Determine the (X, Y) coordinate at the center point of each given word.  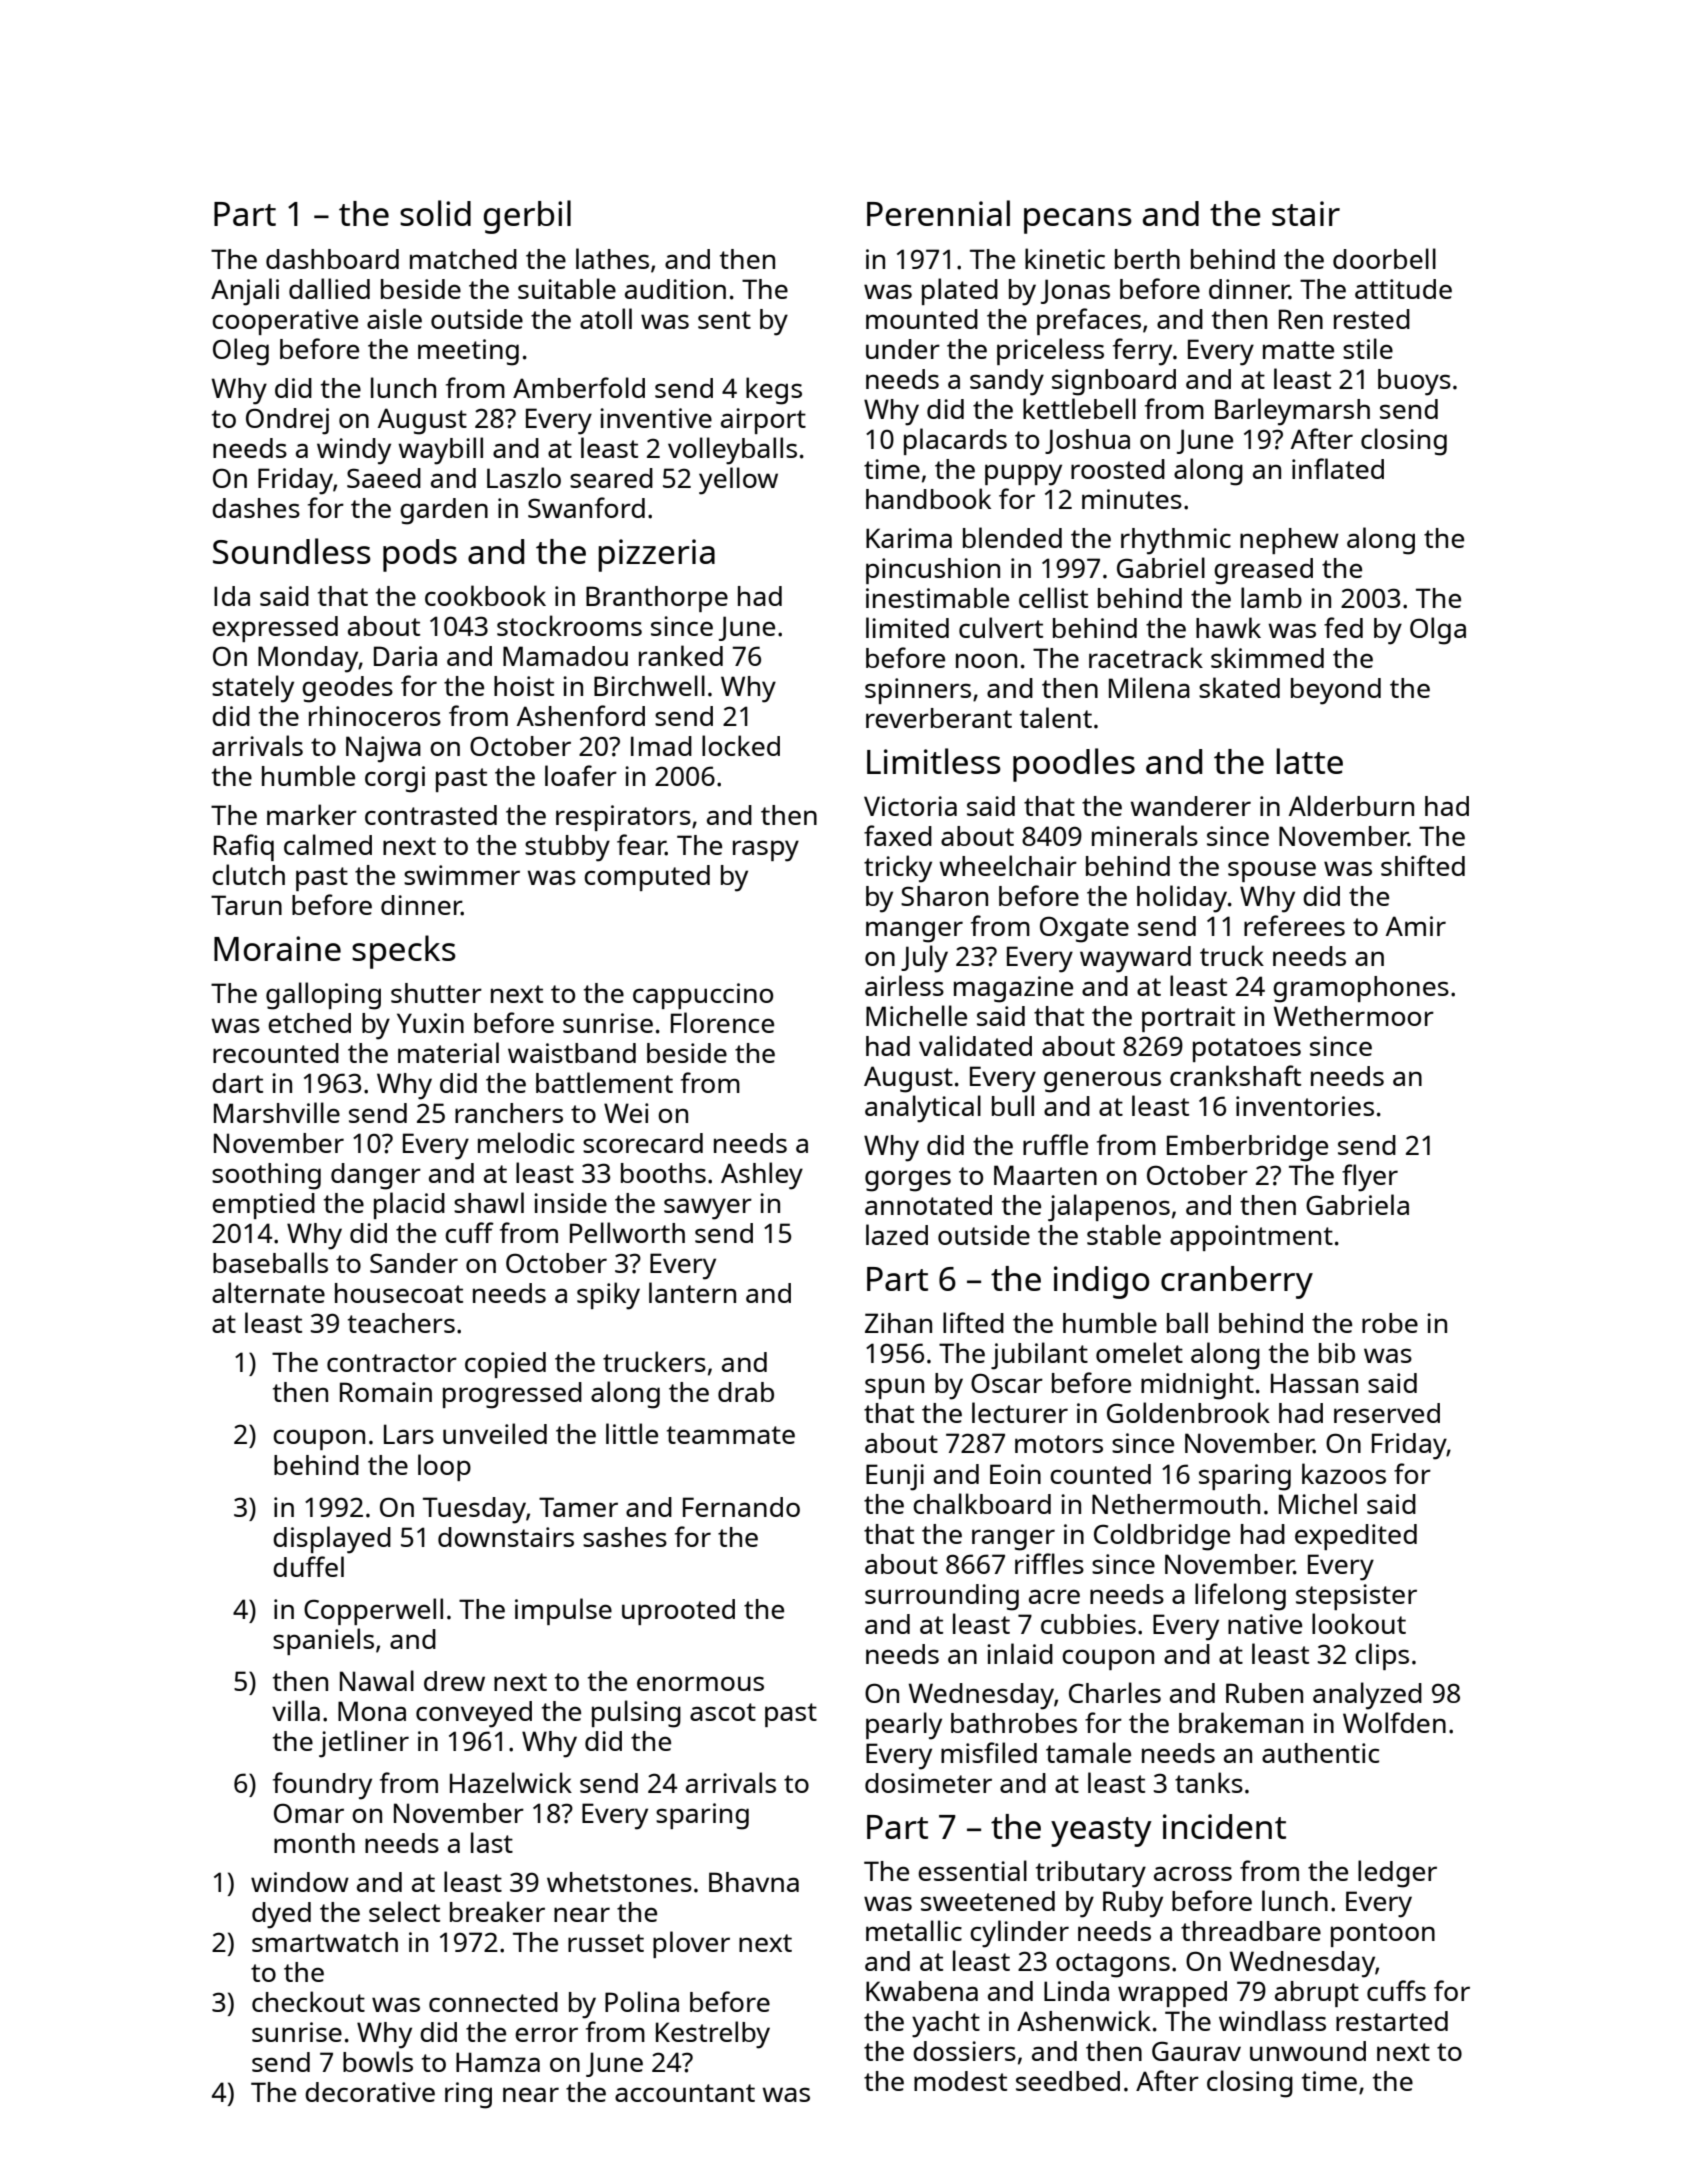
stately (253, 689)
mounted (922, 319)
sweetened (988, 1901)
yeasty (1101, 1832)
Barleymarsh (1292, 412)
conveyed (474, 1714)
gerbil (527, 217)
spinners (918, 691)
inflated (1338, 468)
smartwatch (325, 1942)
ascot (723, 1712)
